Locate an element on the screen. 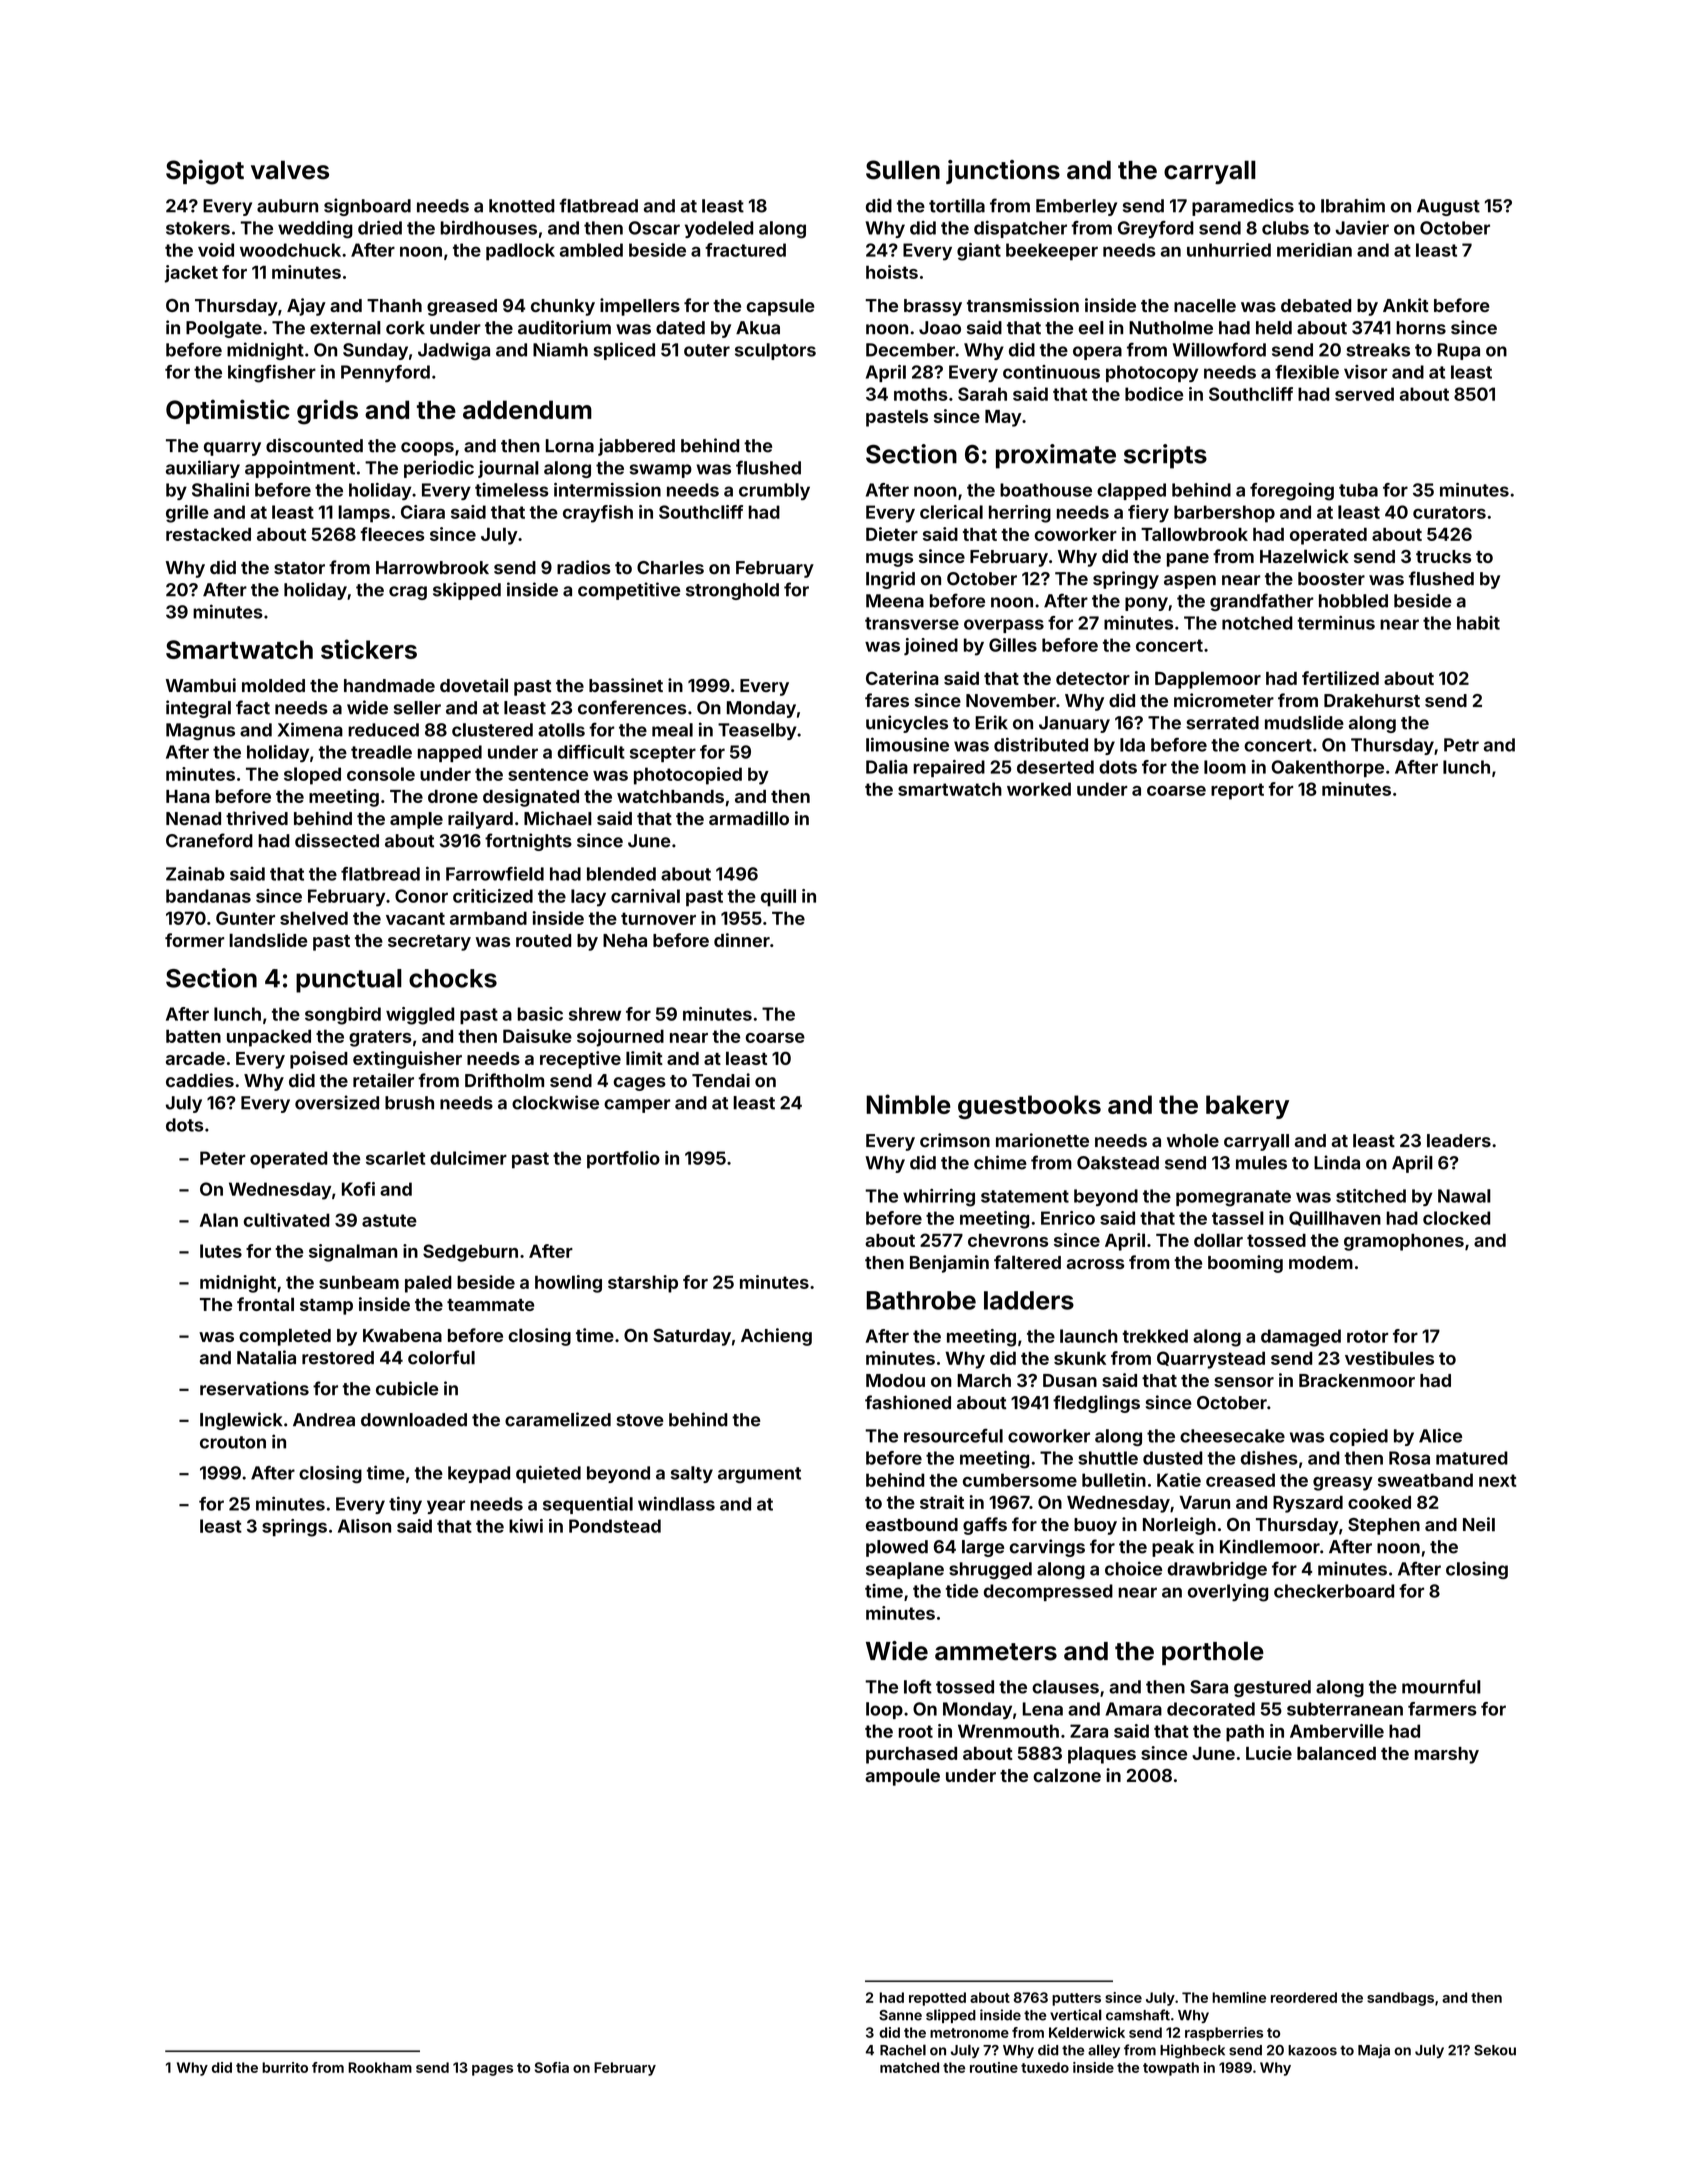 The width and height of the screenshot is (1683, 2178). ampoule is located at coordinates (902, 1777).
